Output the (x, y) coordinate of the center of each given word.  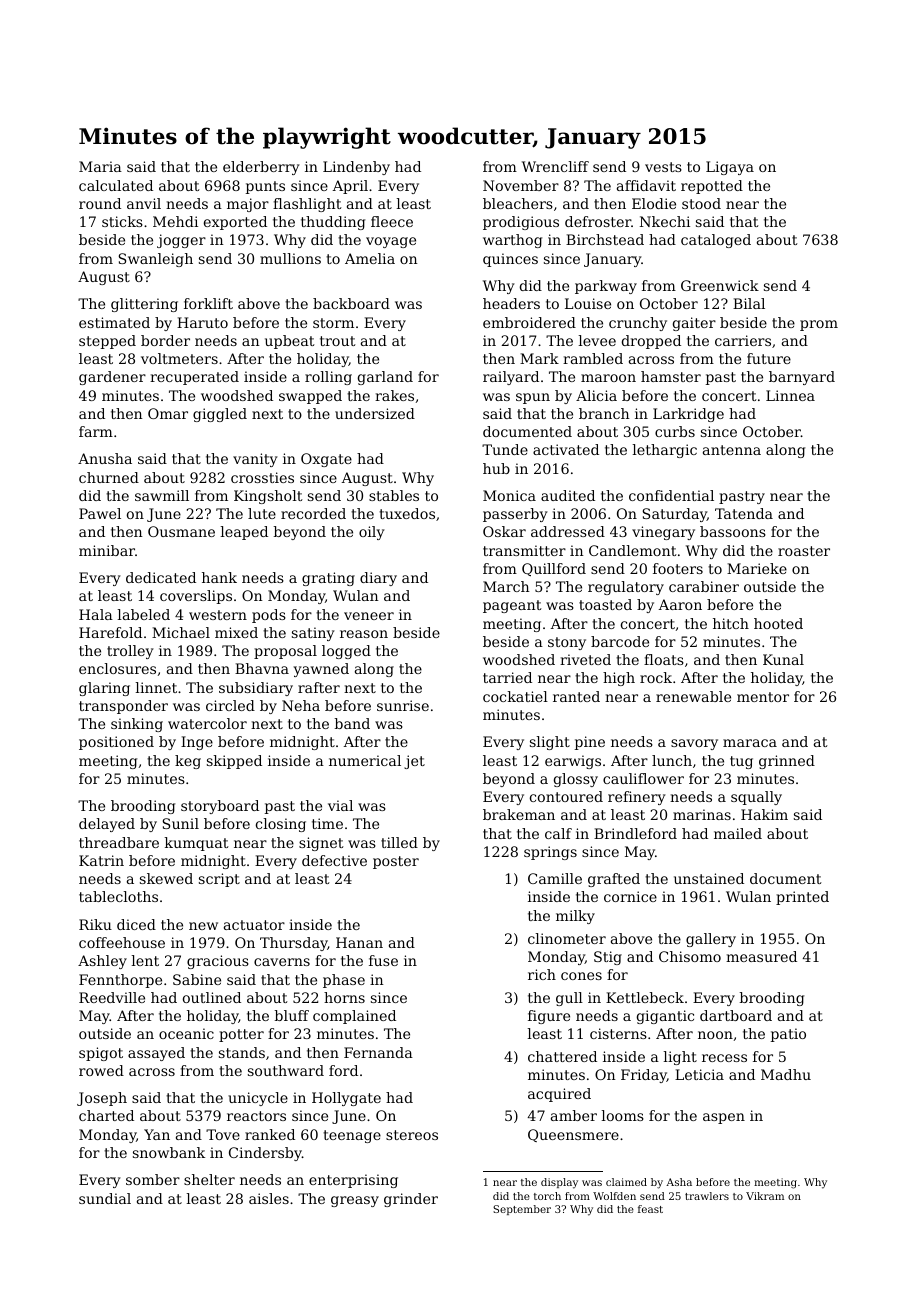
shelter (209, 1179)
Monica (509, 495)
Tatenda (744, 513)
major (248, 205)
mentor (763, 697)
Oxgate (326, 460)
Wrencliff (555, 166)
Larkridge (688, 415)
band (352, 723)
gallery (711, 940)
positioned (116, 743)
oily (372, 533)
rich (542, 974)
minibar (107, 550)
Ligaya (730, 168)
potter (241, 1035)
